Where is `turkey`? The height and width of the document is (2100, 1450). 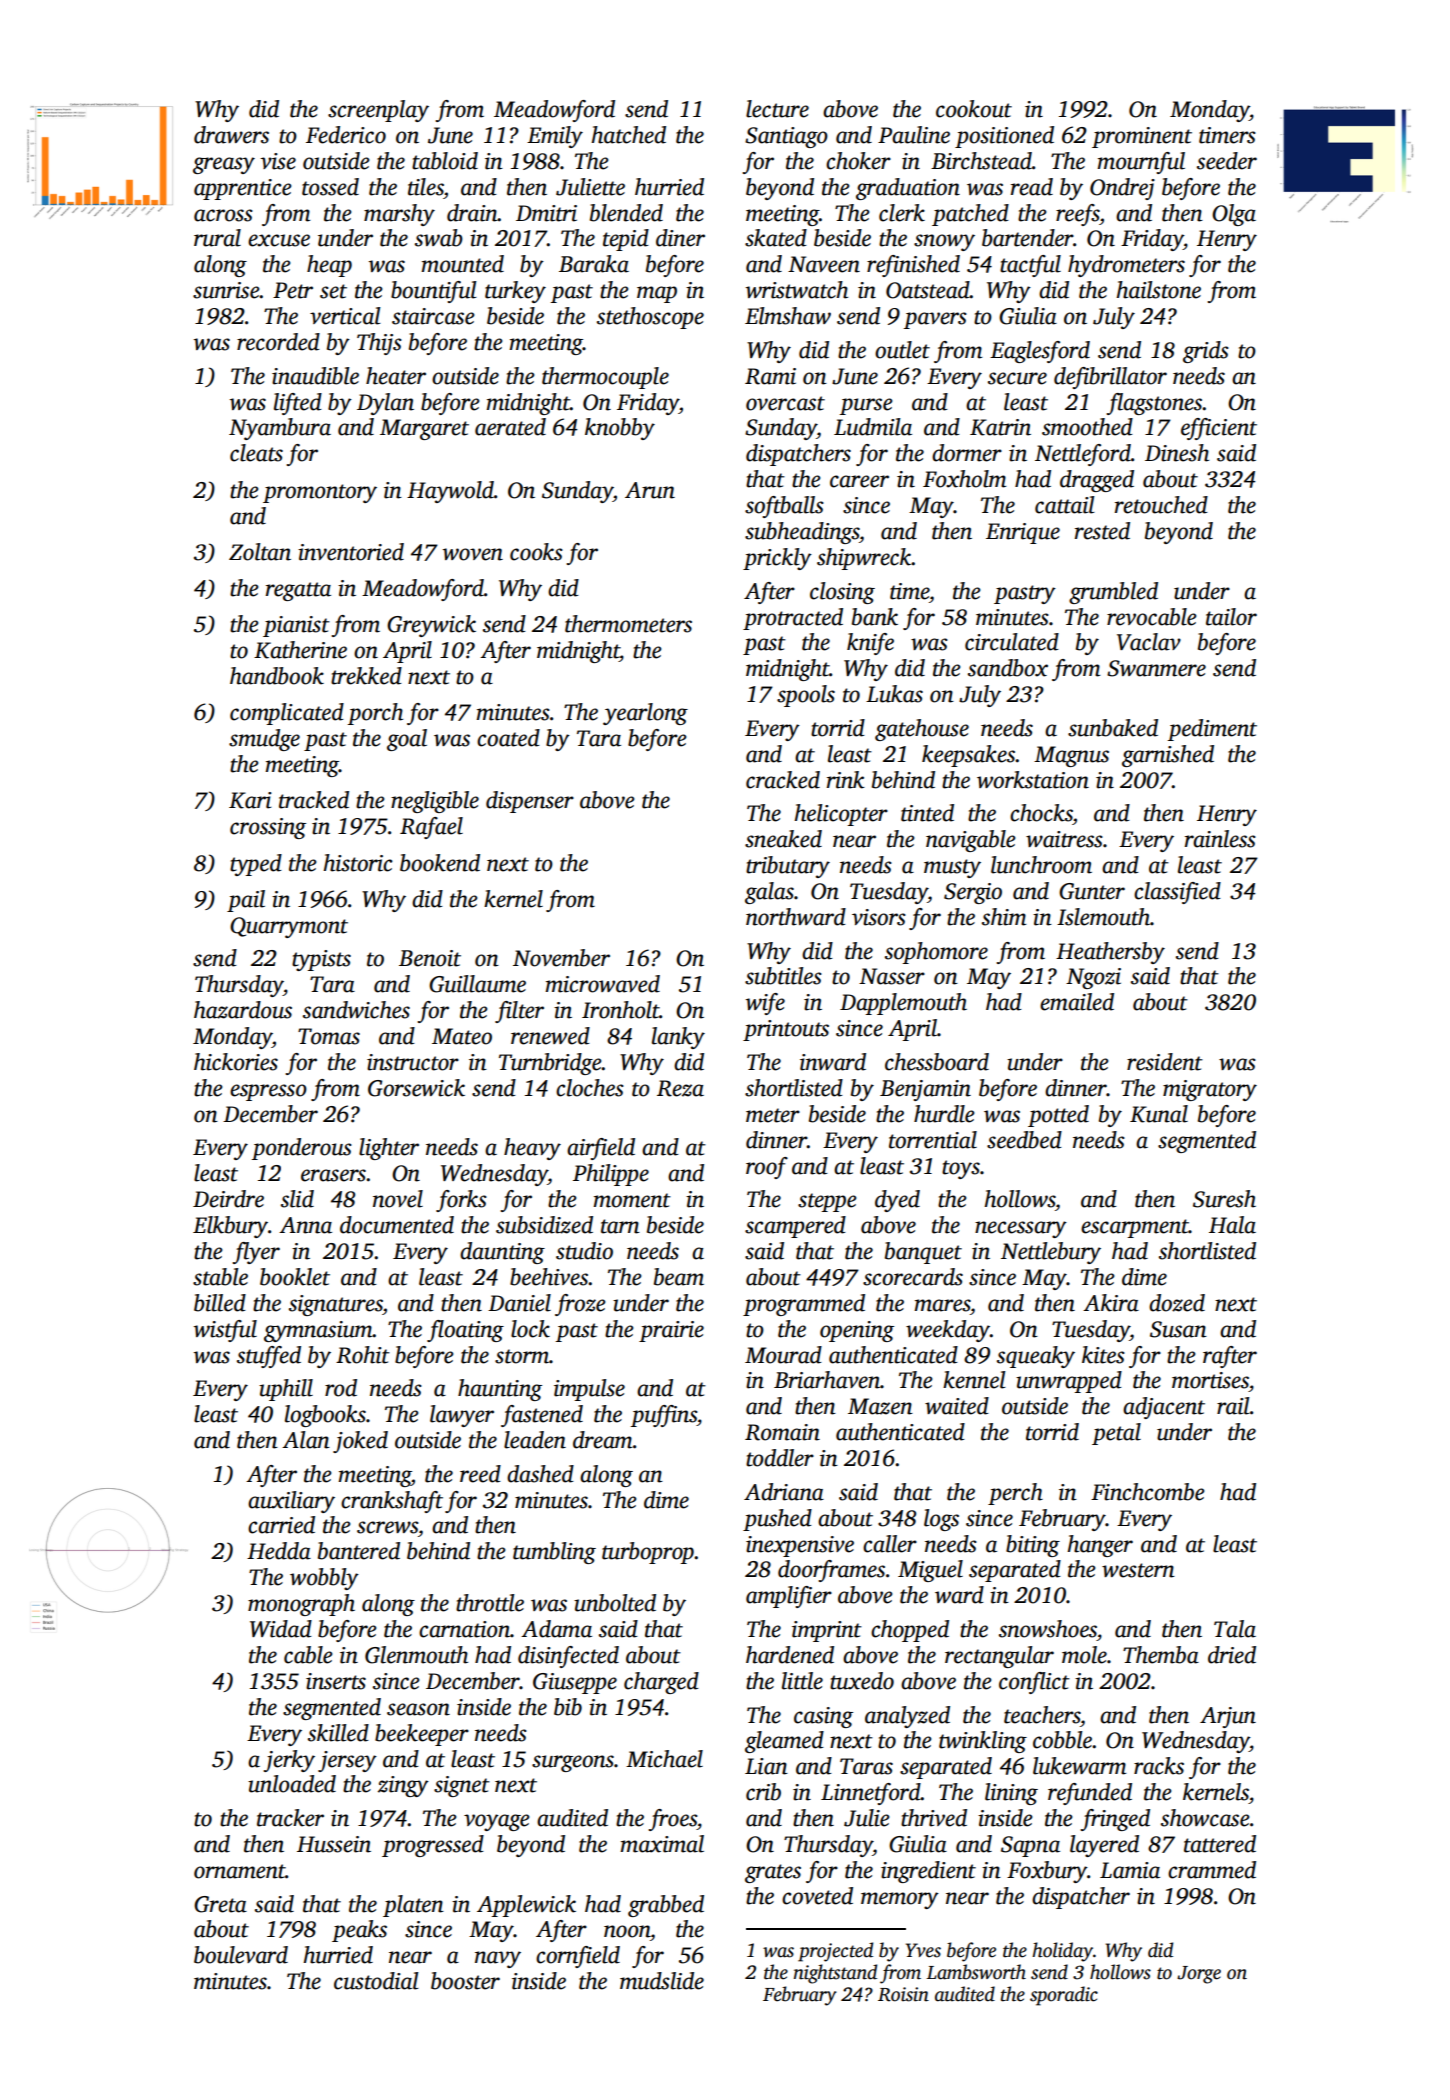 turkey is located at coordinates (515, 292).
